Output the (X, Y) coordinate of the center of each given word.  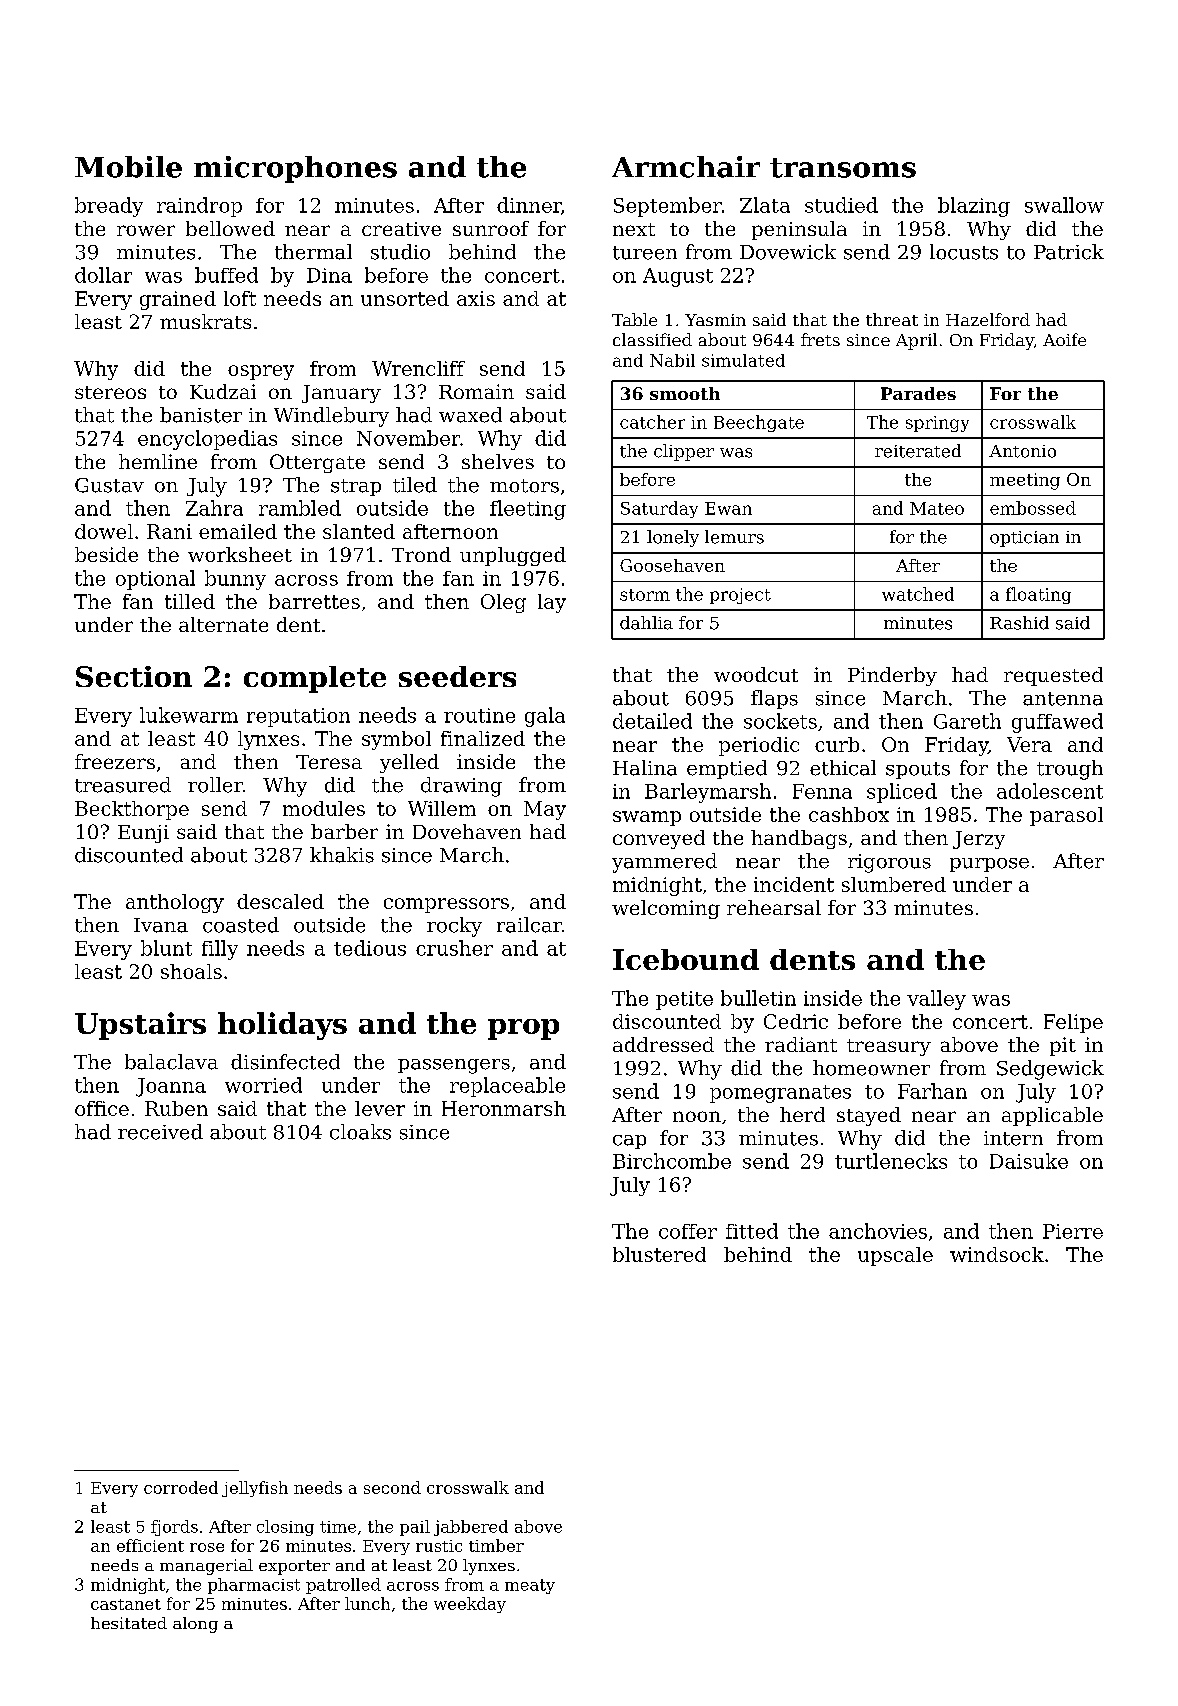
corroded (181, 1487)
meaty (530, 1586)
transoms (843, 168)
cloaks (360, 1132)
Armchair (686, 167)
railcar (529, 925)
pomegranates (780, 1094)
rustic (439, 1546)
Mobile (128, 167)
